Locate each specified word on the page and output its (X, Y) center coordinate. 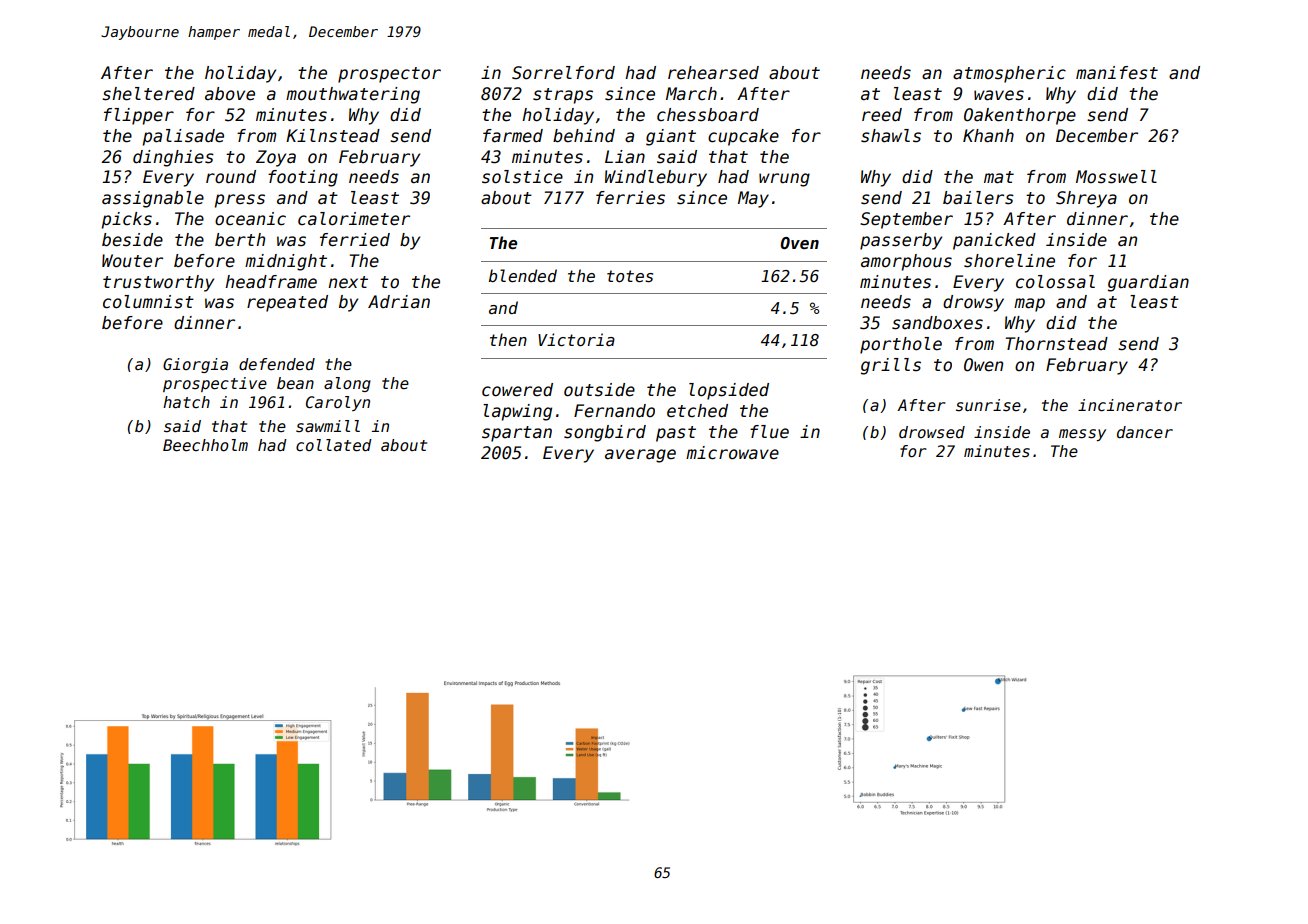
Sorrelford (563, 73)
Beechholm (205, 445)
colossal (1055, 282)
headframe (271, 282)
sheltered (148, 94)
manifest (1117, 73)
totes (630, 276)
